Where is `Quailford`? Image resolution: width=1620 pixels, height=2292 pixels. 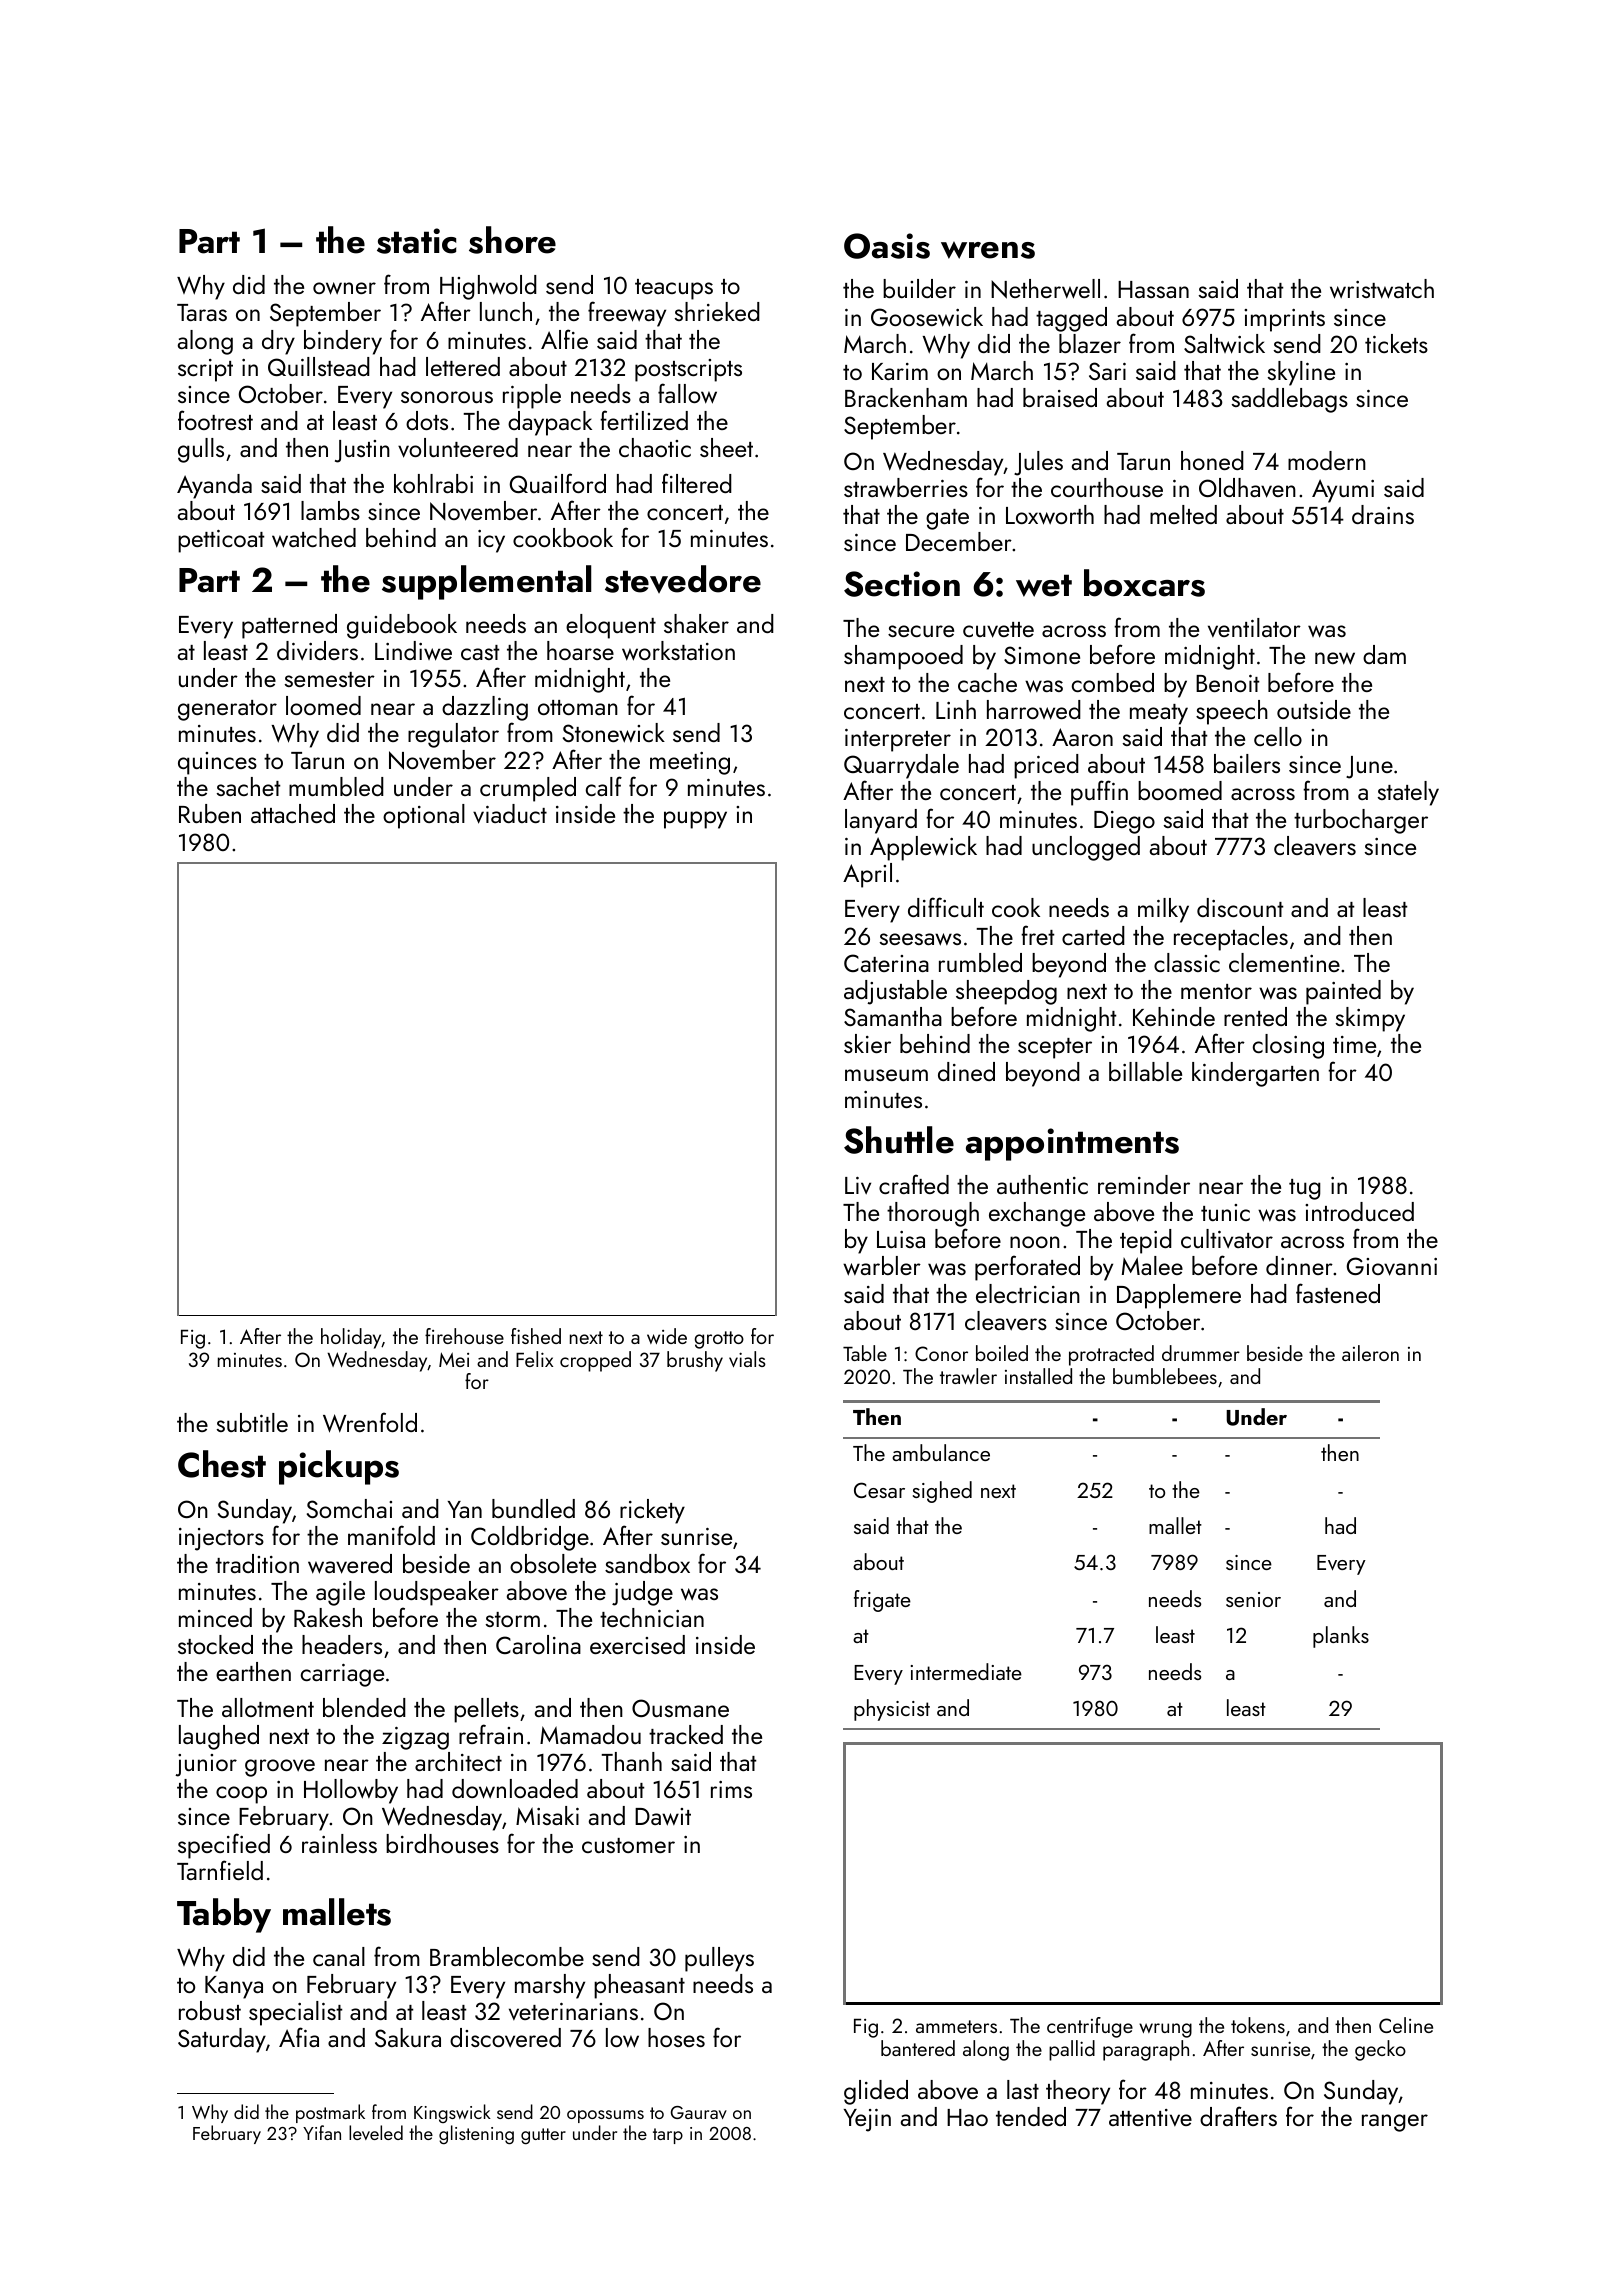
Quailford is located at coordinates (558, 483).
